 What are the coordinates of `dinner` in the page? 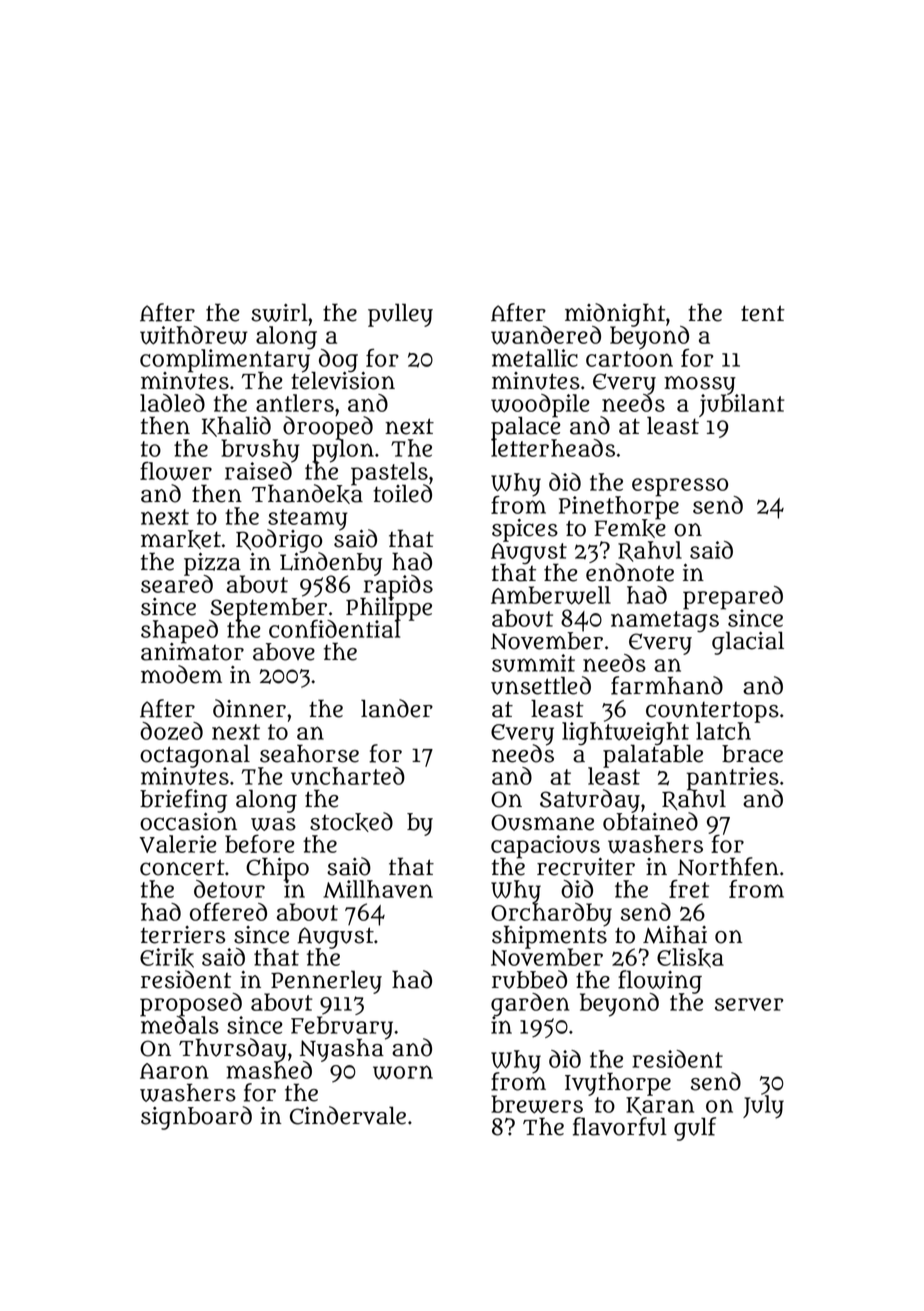 It's located at (249, 708).
